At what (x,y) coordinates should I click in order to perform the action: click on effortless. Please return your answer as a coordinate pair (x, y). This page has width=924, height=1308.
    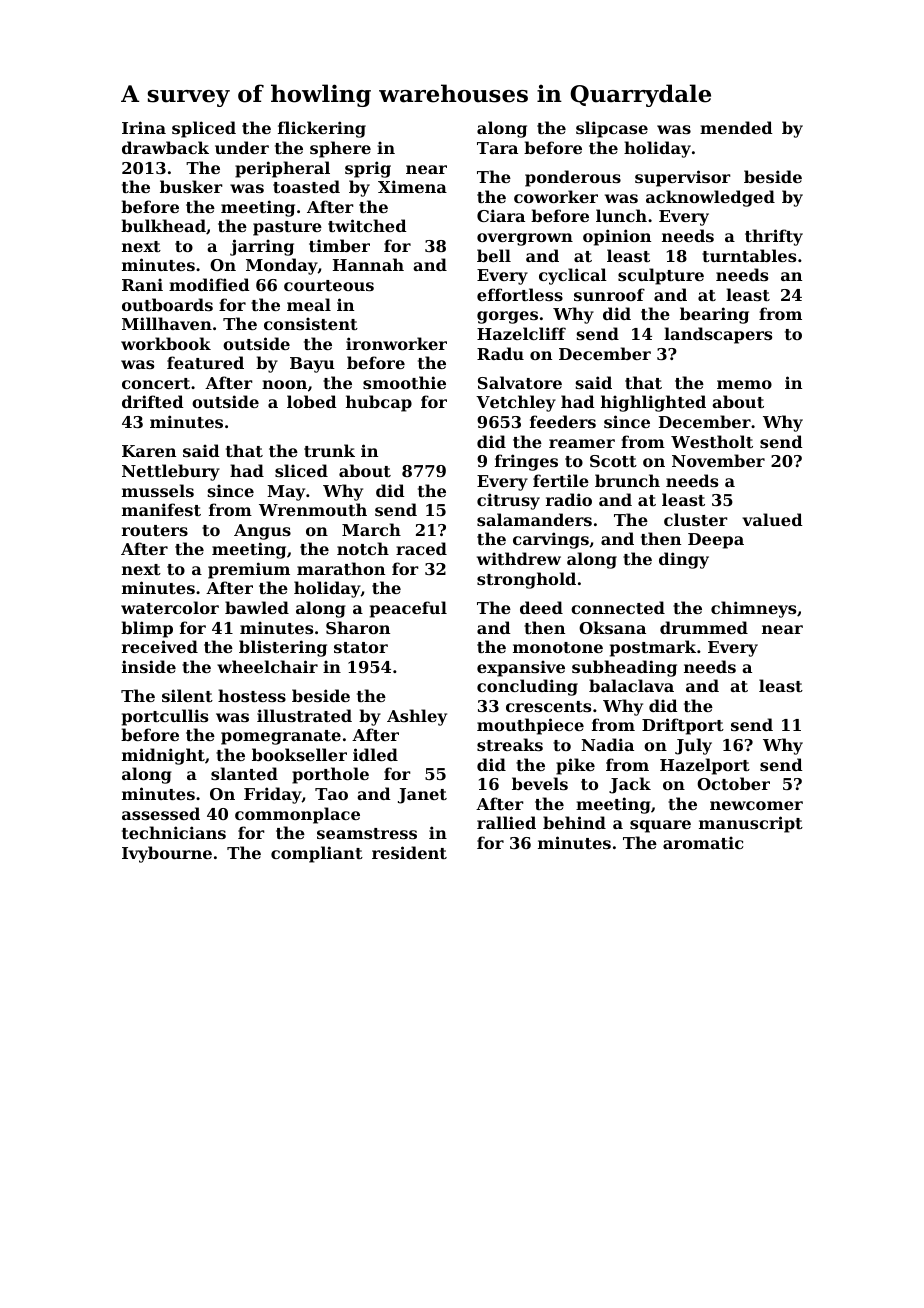
    Looking at the image, I should click on (520, 294).
